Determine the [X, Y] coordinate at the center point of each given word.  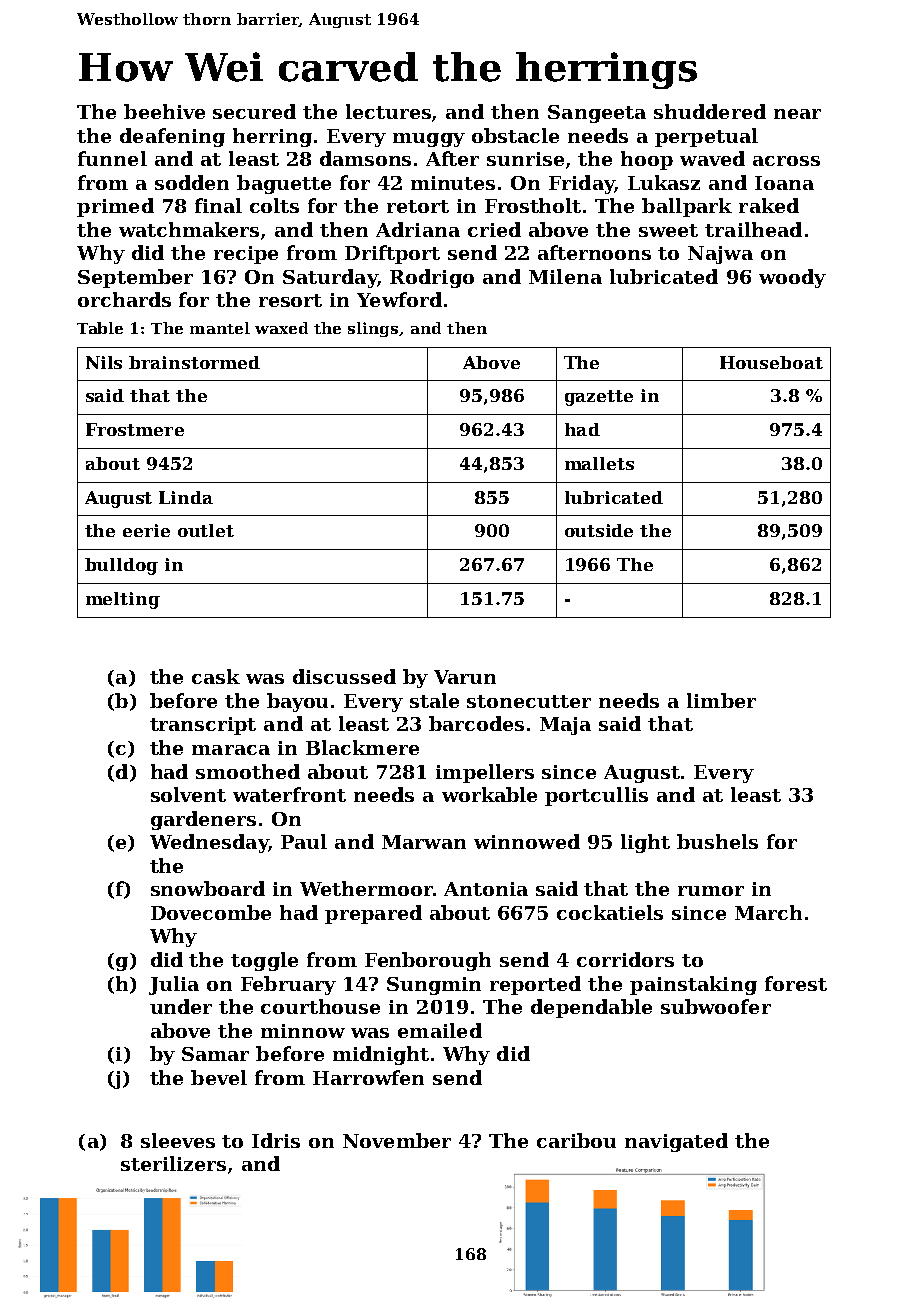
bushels [717, 841]
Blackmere [362, 747]
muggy [429, 140]
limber [721, 700]
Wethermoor [366, 888]
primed [115, 207]
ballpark [687, 207]
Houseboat [771, 362]
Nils [104, 362]
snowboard [208, 888]
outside [599, 530]
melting [123, 600]
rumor [711, 891]
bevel [219, 1077]
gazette [599, 398]
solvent [188, 794]
